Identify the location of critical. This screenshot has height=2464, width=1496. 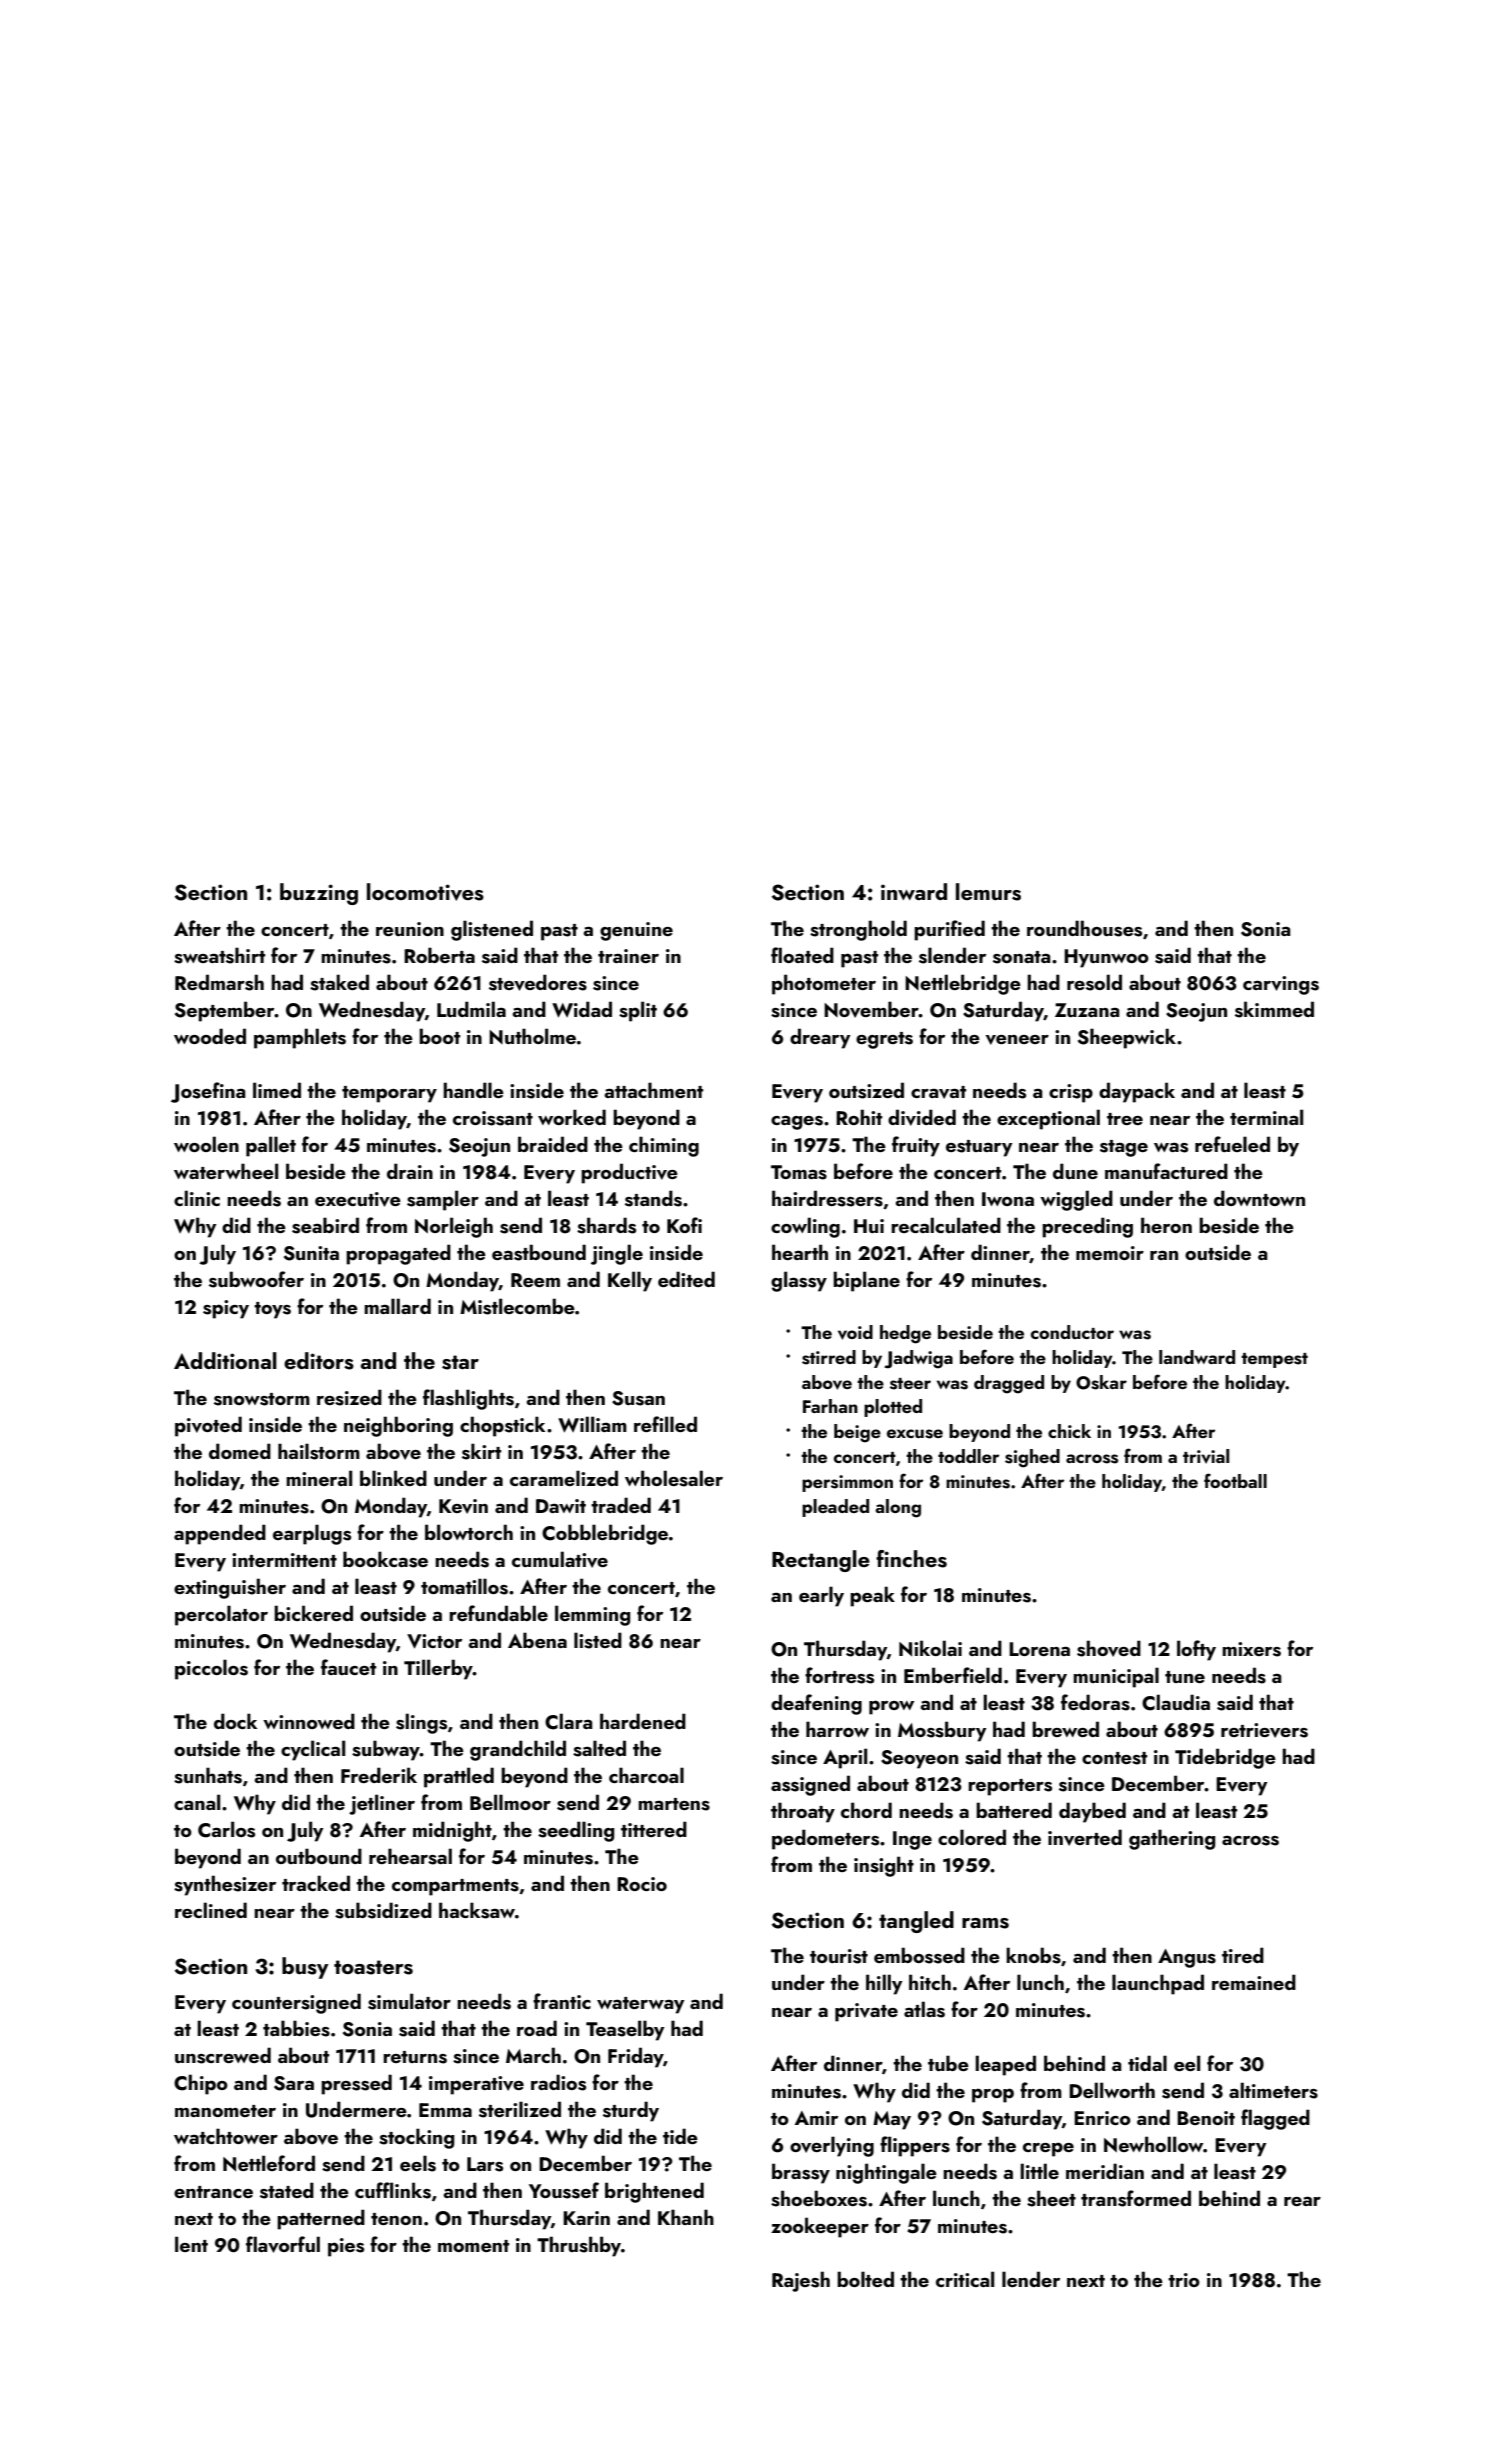
(965, 2279).
